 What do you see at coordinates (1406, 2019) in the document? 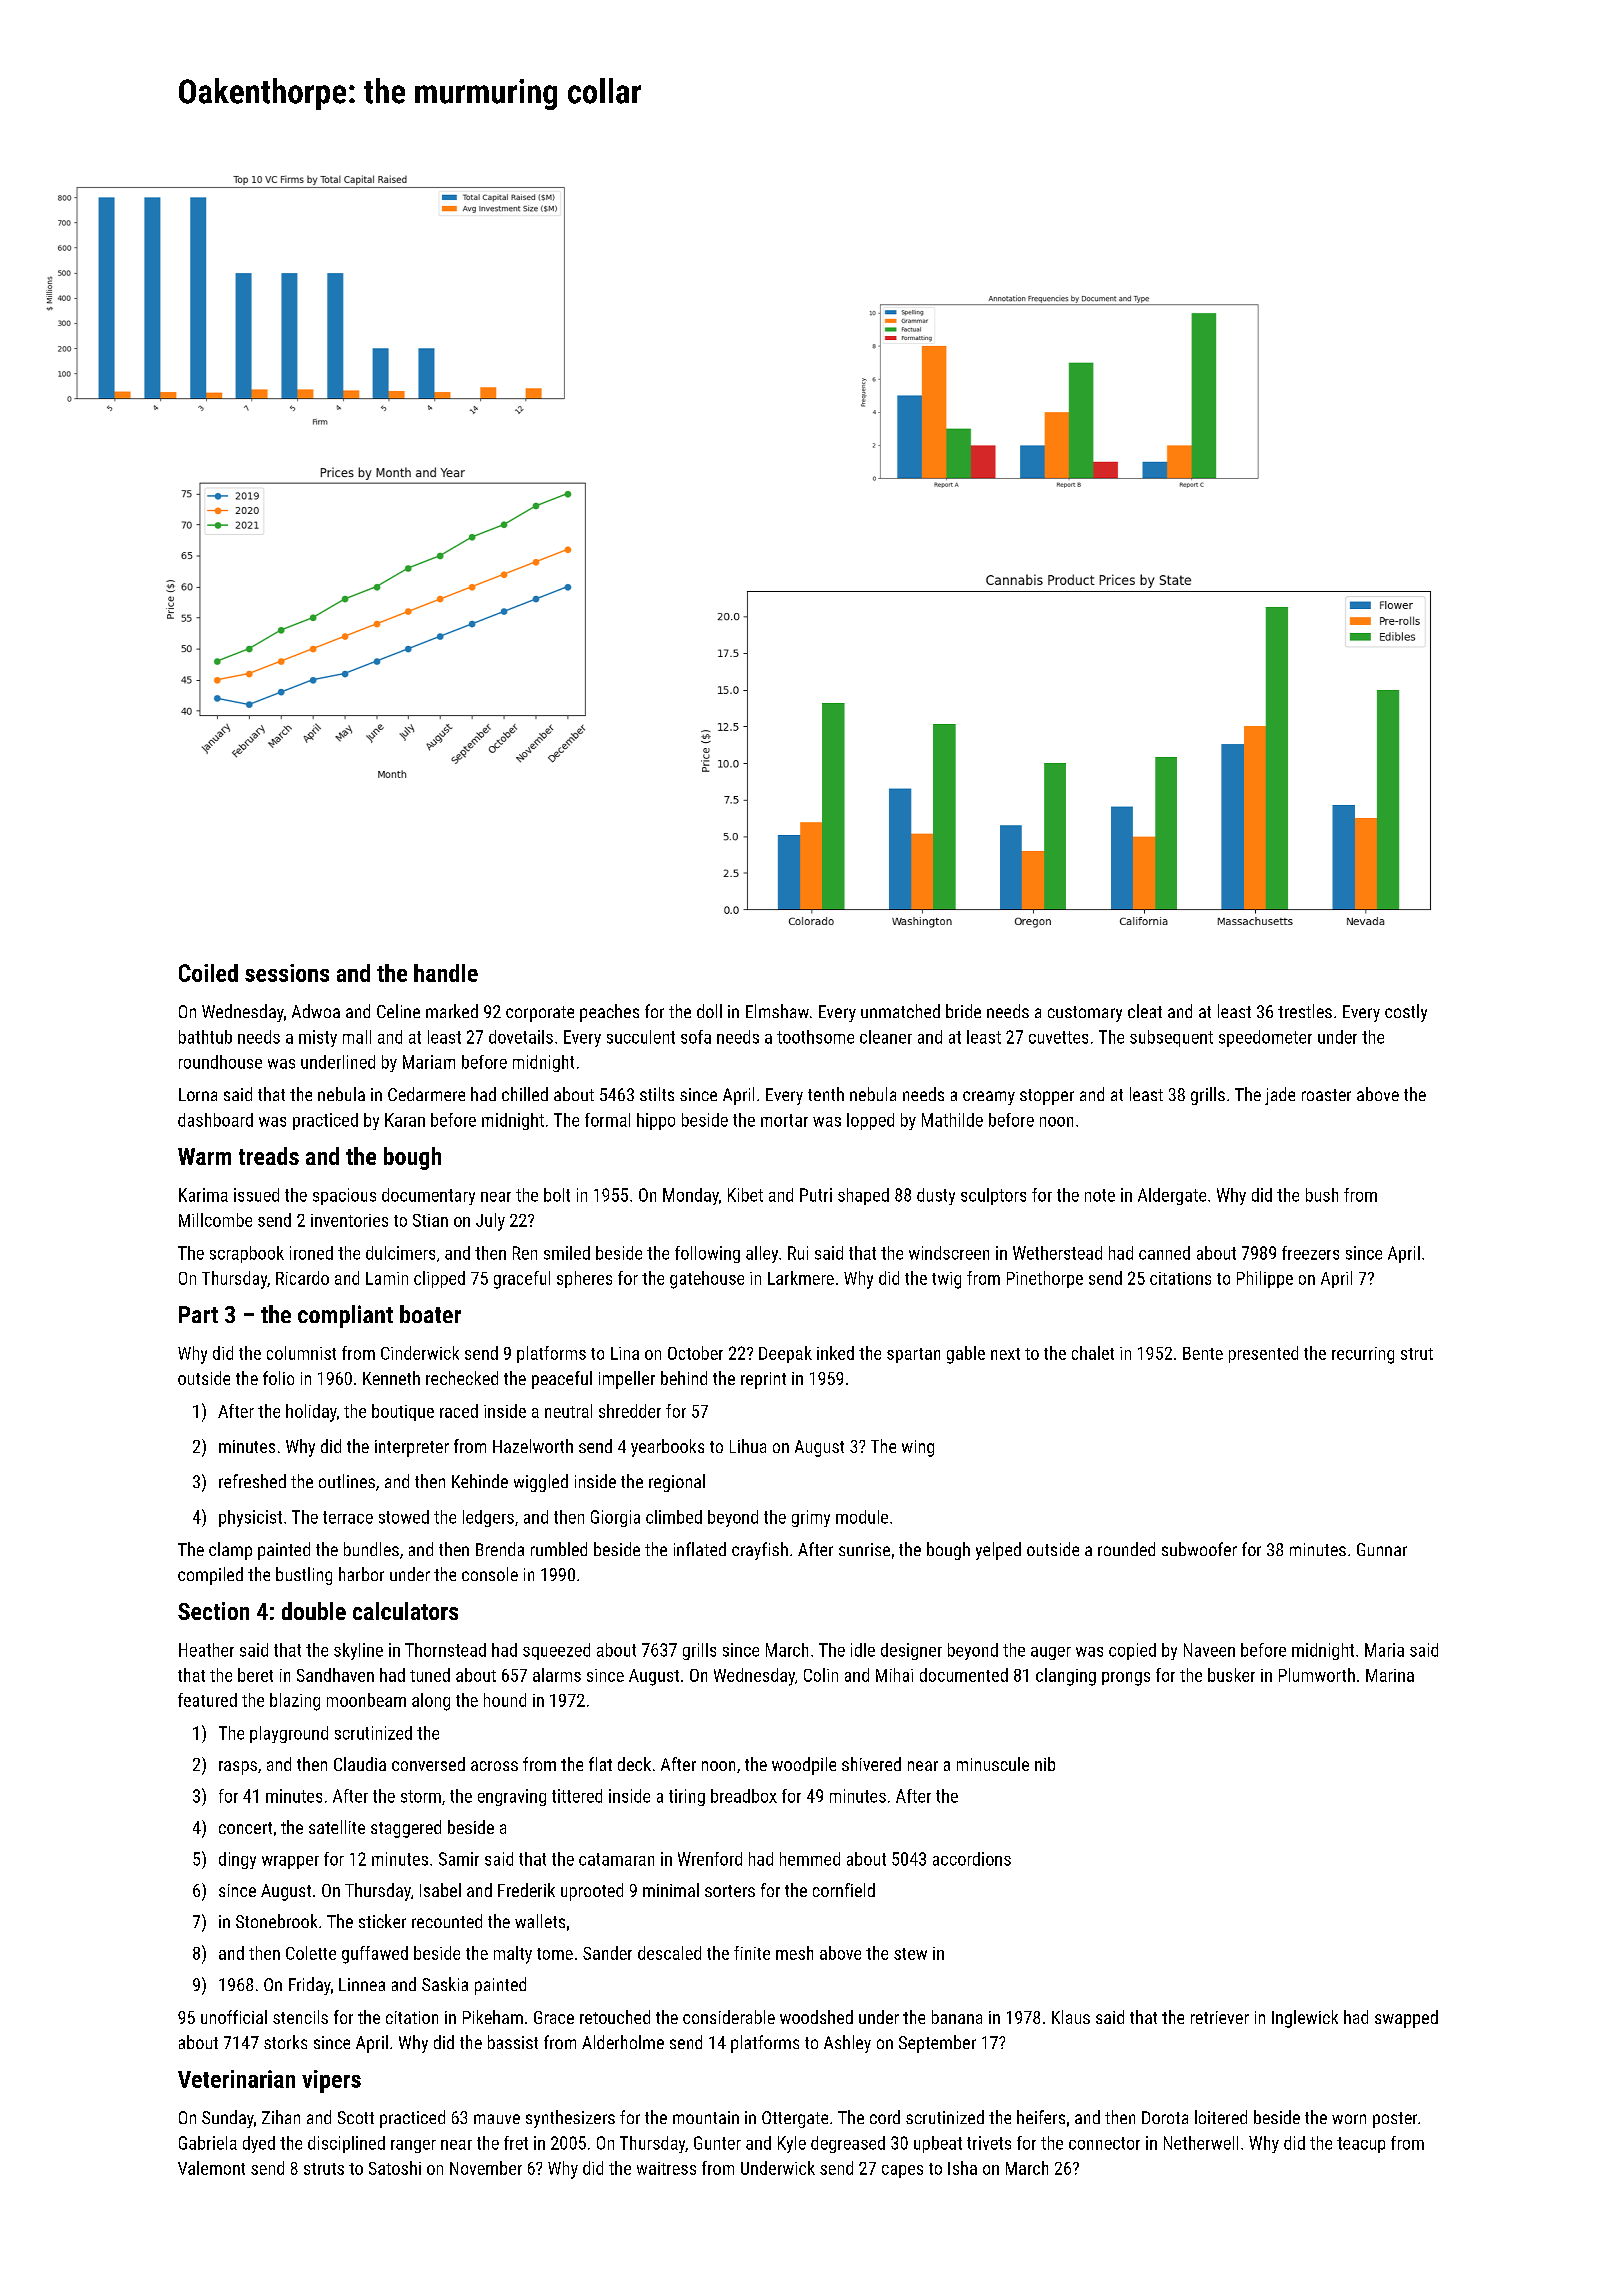
I see `swapped` at bounding box center [1406, 2019].
